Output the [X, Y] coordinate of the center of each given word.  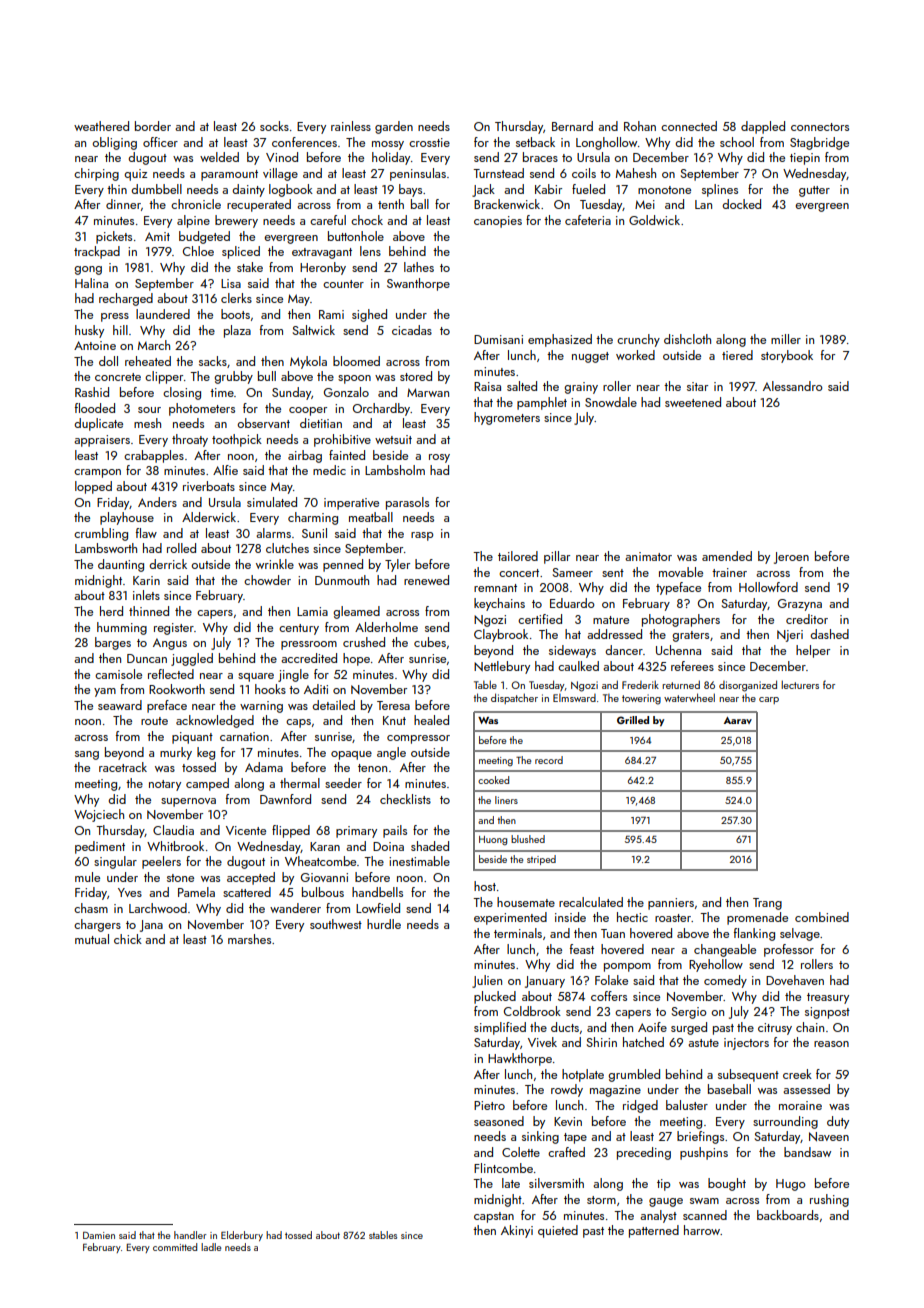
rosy [439, 458]
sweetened [693, 402]
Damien [99, 1235]
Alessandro [792, 386]
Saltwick [314, 330]
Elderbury [242, 1236]
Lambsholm [395, 470]
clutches [287, 548]
